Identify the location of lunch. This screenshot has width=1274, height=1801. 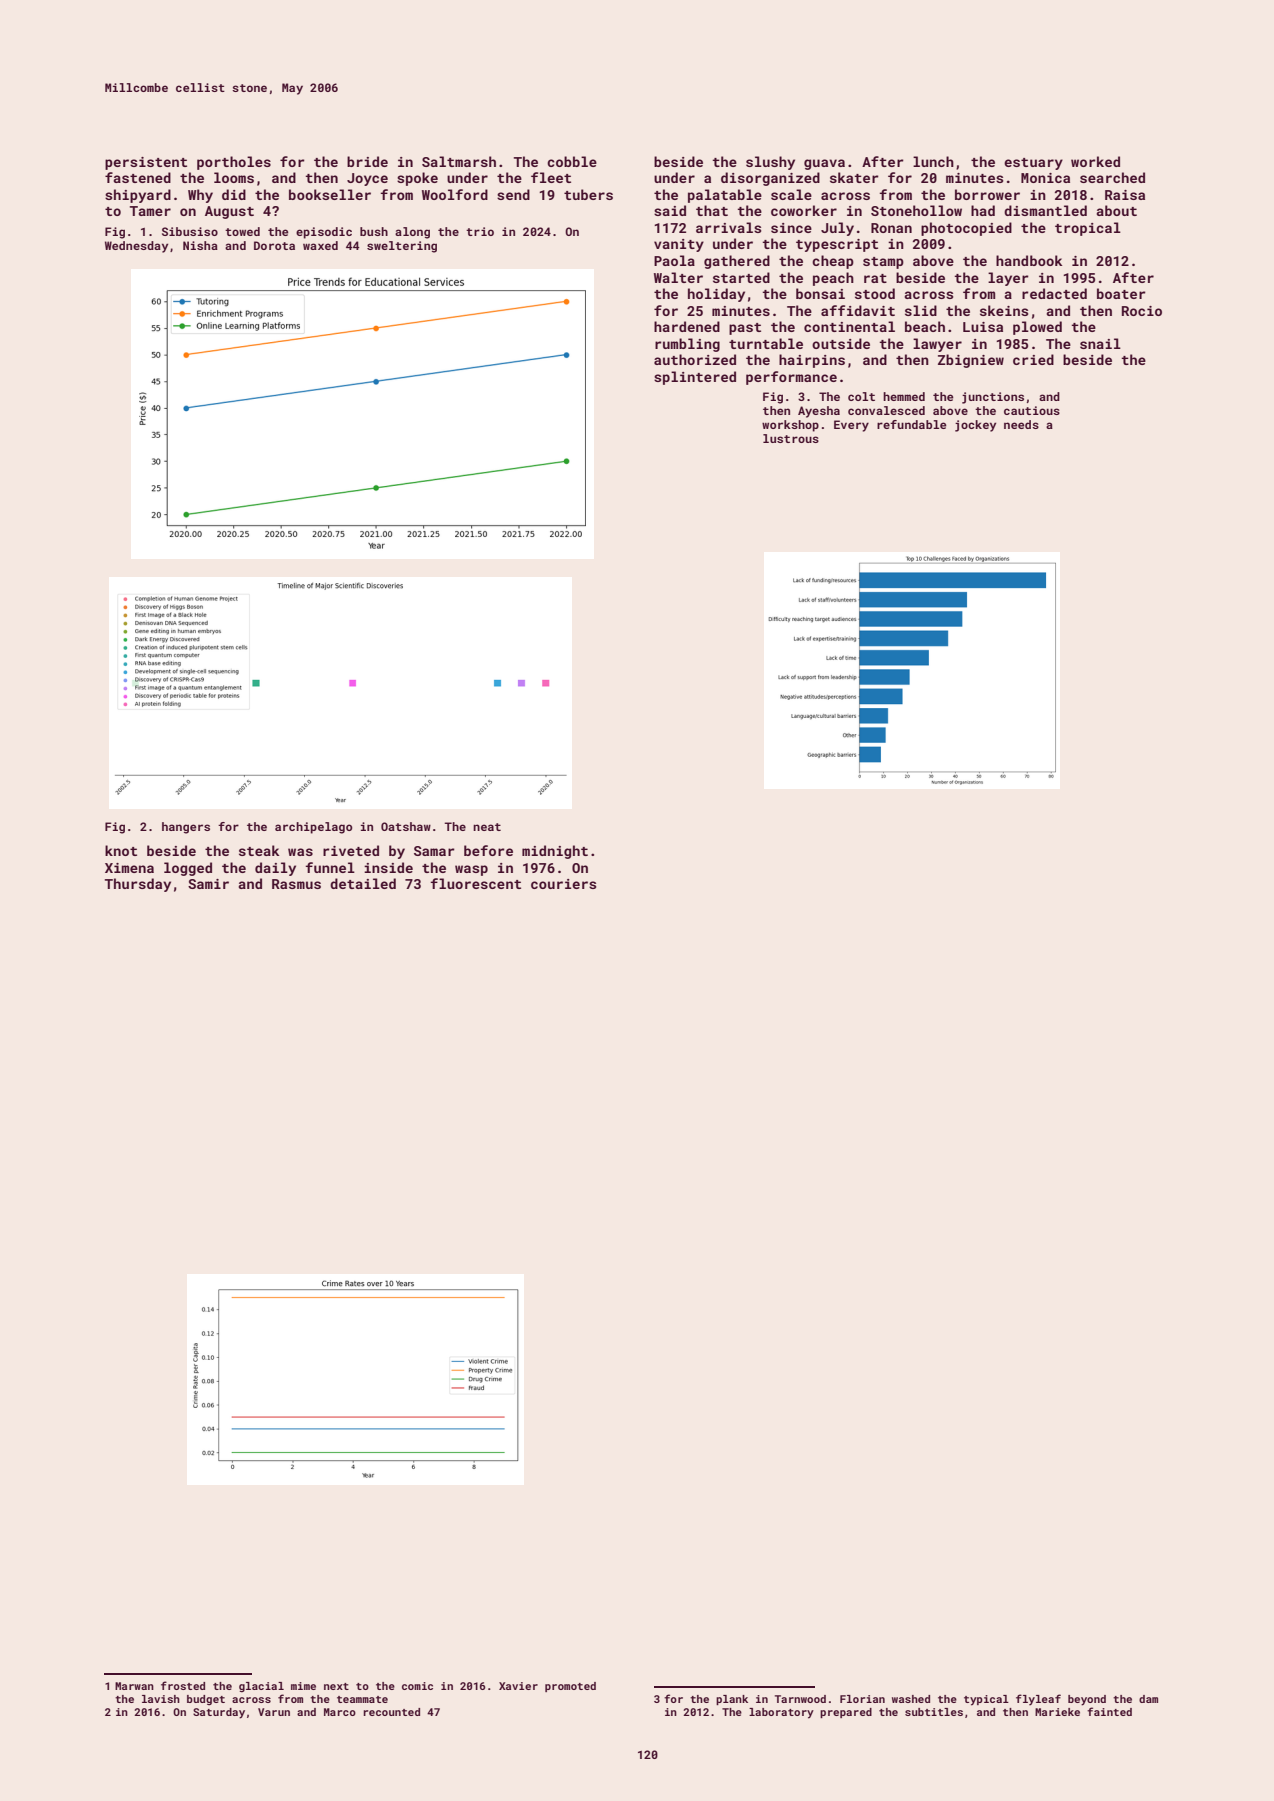
(933, 161).
